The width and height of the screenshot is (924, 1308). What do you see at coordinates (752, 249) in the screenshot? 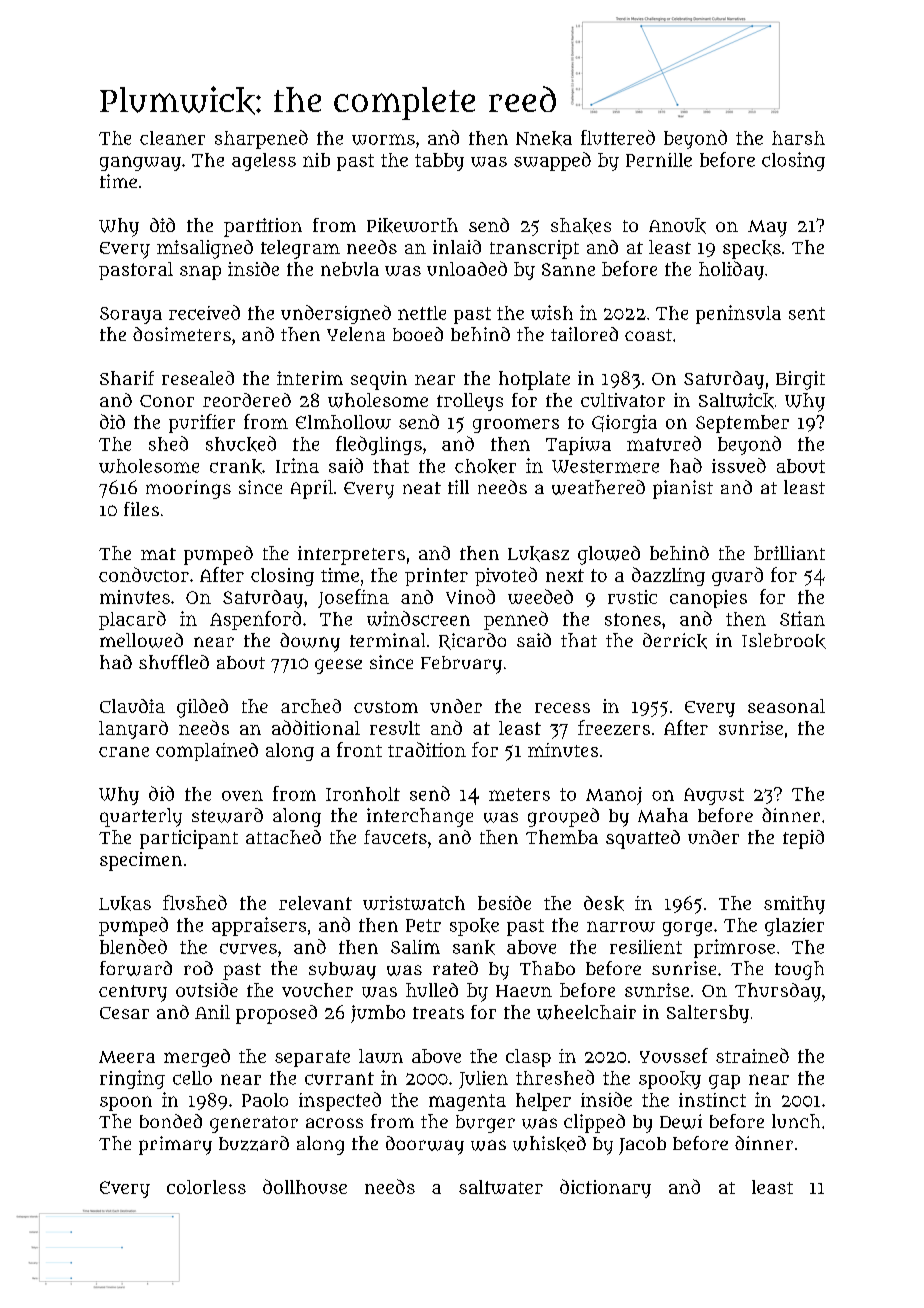
I see `specks` at bounding box center [752, 249].
